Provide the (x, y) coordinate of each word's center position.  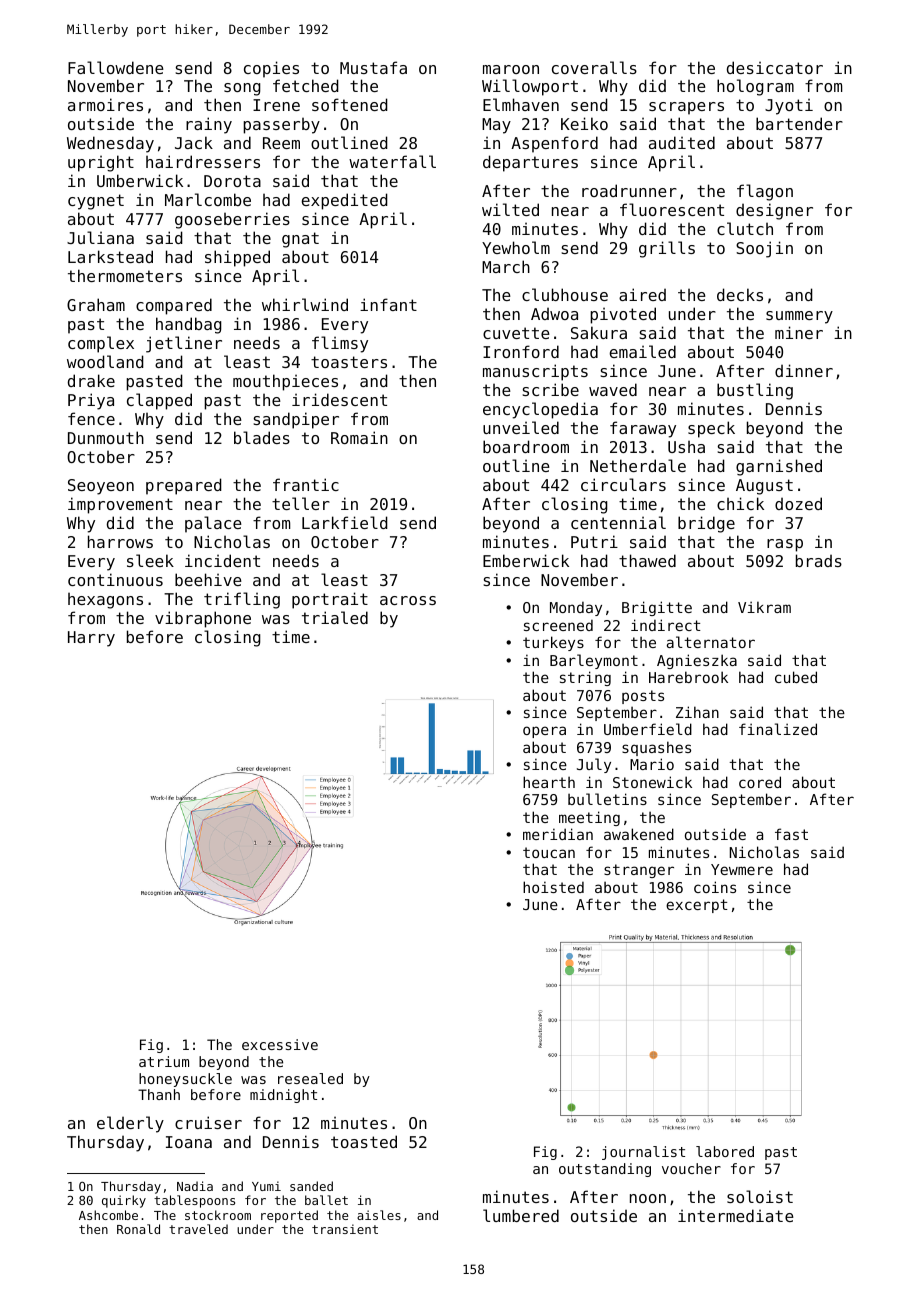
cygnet (96, 202)
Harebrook (688, 677)
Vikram (764, 607)
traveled (198, 1229)
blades (262, 437)
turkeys (553, 643)
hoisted (553, 887)
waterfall (392, 161)
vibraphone (203, 619)
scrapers (686, 108)
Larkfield (345, 522)
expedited (345, 201)
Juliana (100, 237)
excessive (280, 1044)
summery (799, 317)
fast (791, 834)
